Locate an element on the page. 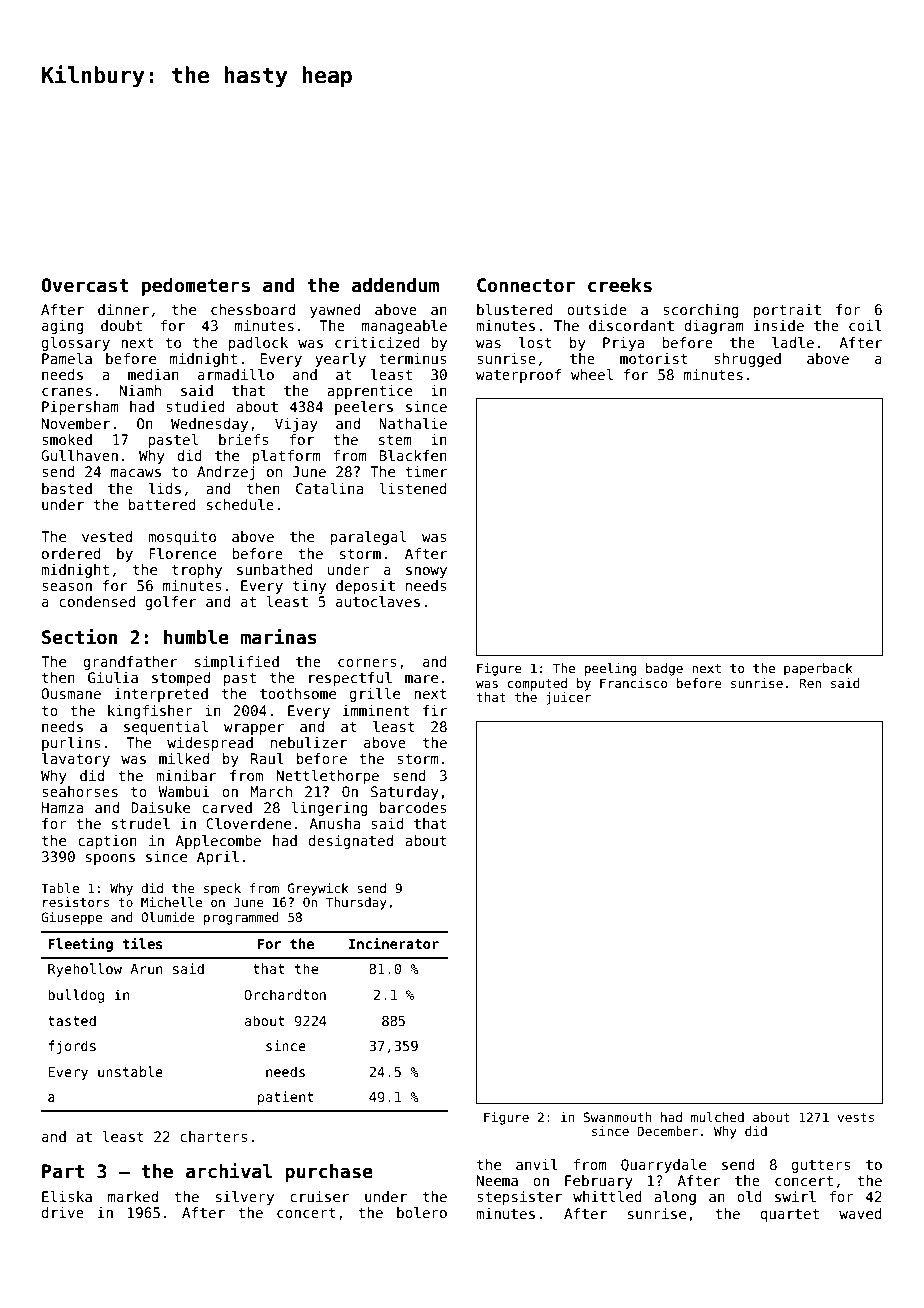 The image size is (924, 1308). peeling is located at coordinates (611, 669).
